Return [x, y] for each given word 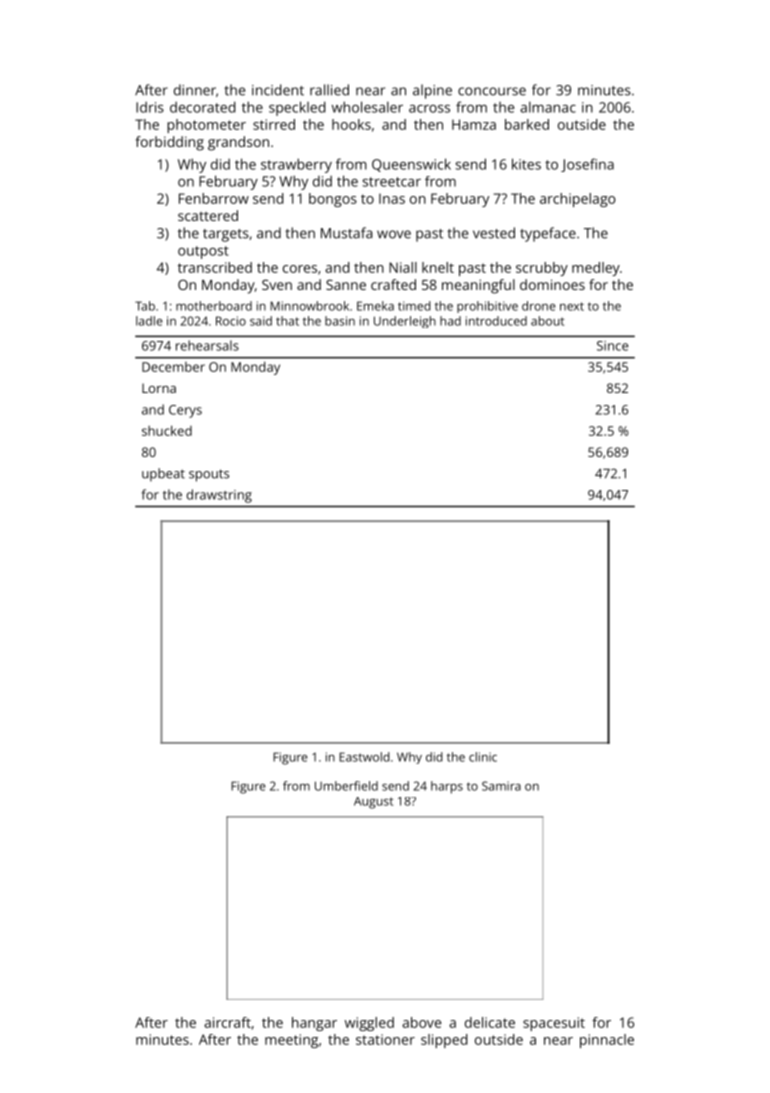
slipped [444, 1041]
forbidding [170, 143]
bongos [333, 200]
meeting [291, 1041]
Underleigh [405, 322]
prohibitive [487, 307]
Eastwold [364, 757]
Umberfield [346, 786]
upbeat [163, 475]
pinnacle [607, 1041]
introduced [496, 321]
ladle [149, 321]
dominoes [552, 284]
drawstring [219, 496]
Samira [501, 786]
